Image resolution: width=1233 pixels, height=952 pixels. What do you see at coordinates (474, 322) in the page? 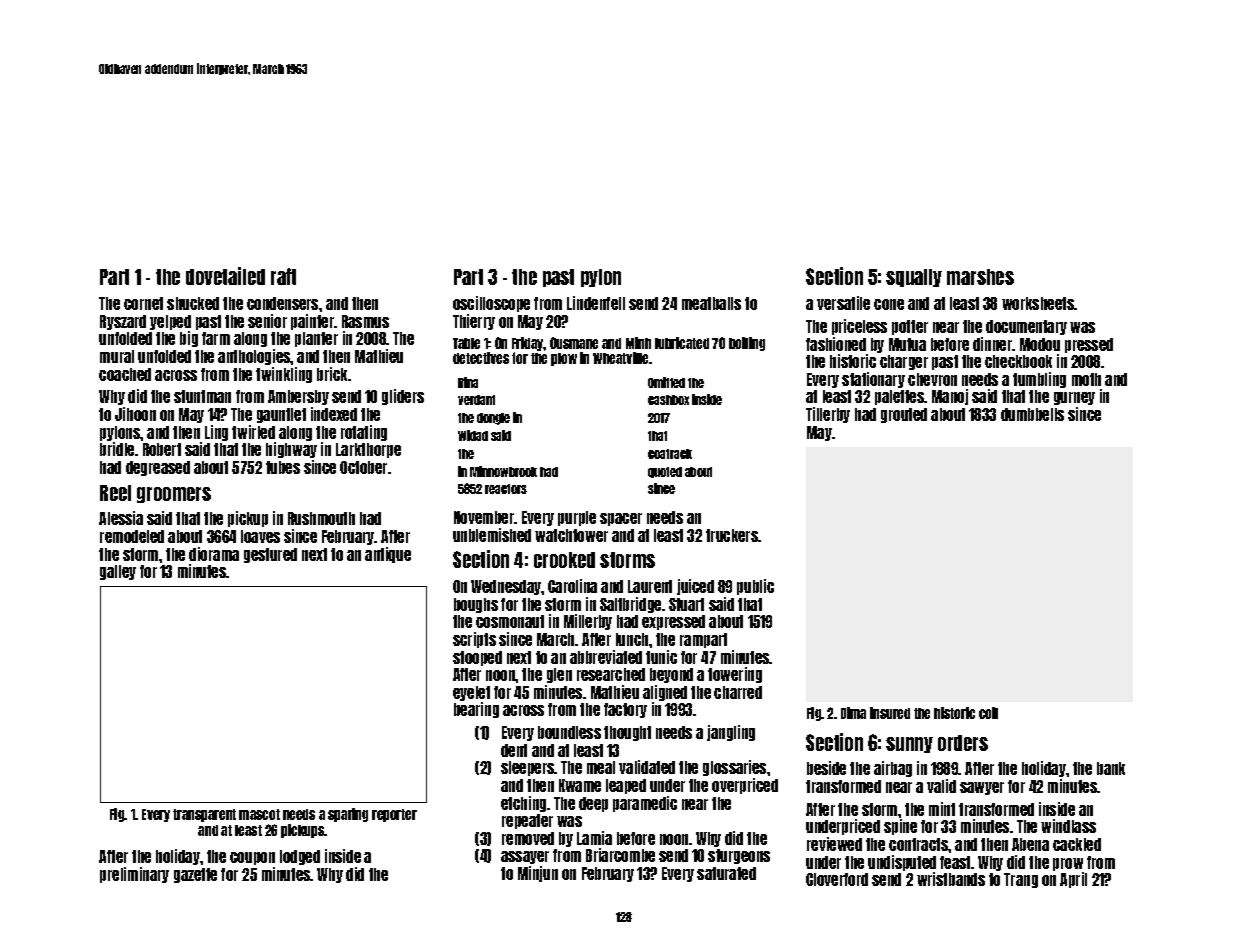
I see `Thierry` at bounding box center [474, 322].
